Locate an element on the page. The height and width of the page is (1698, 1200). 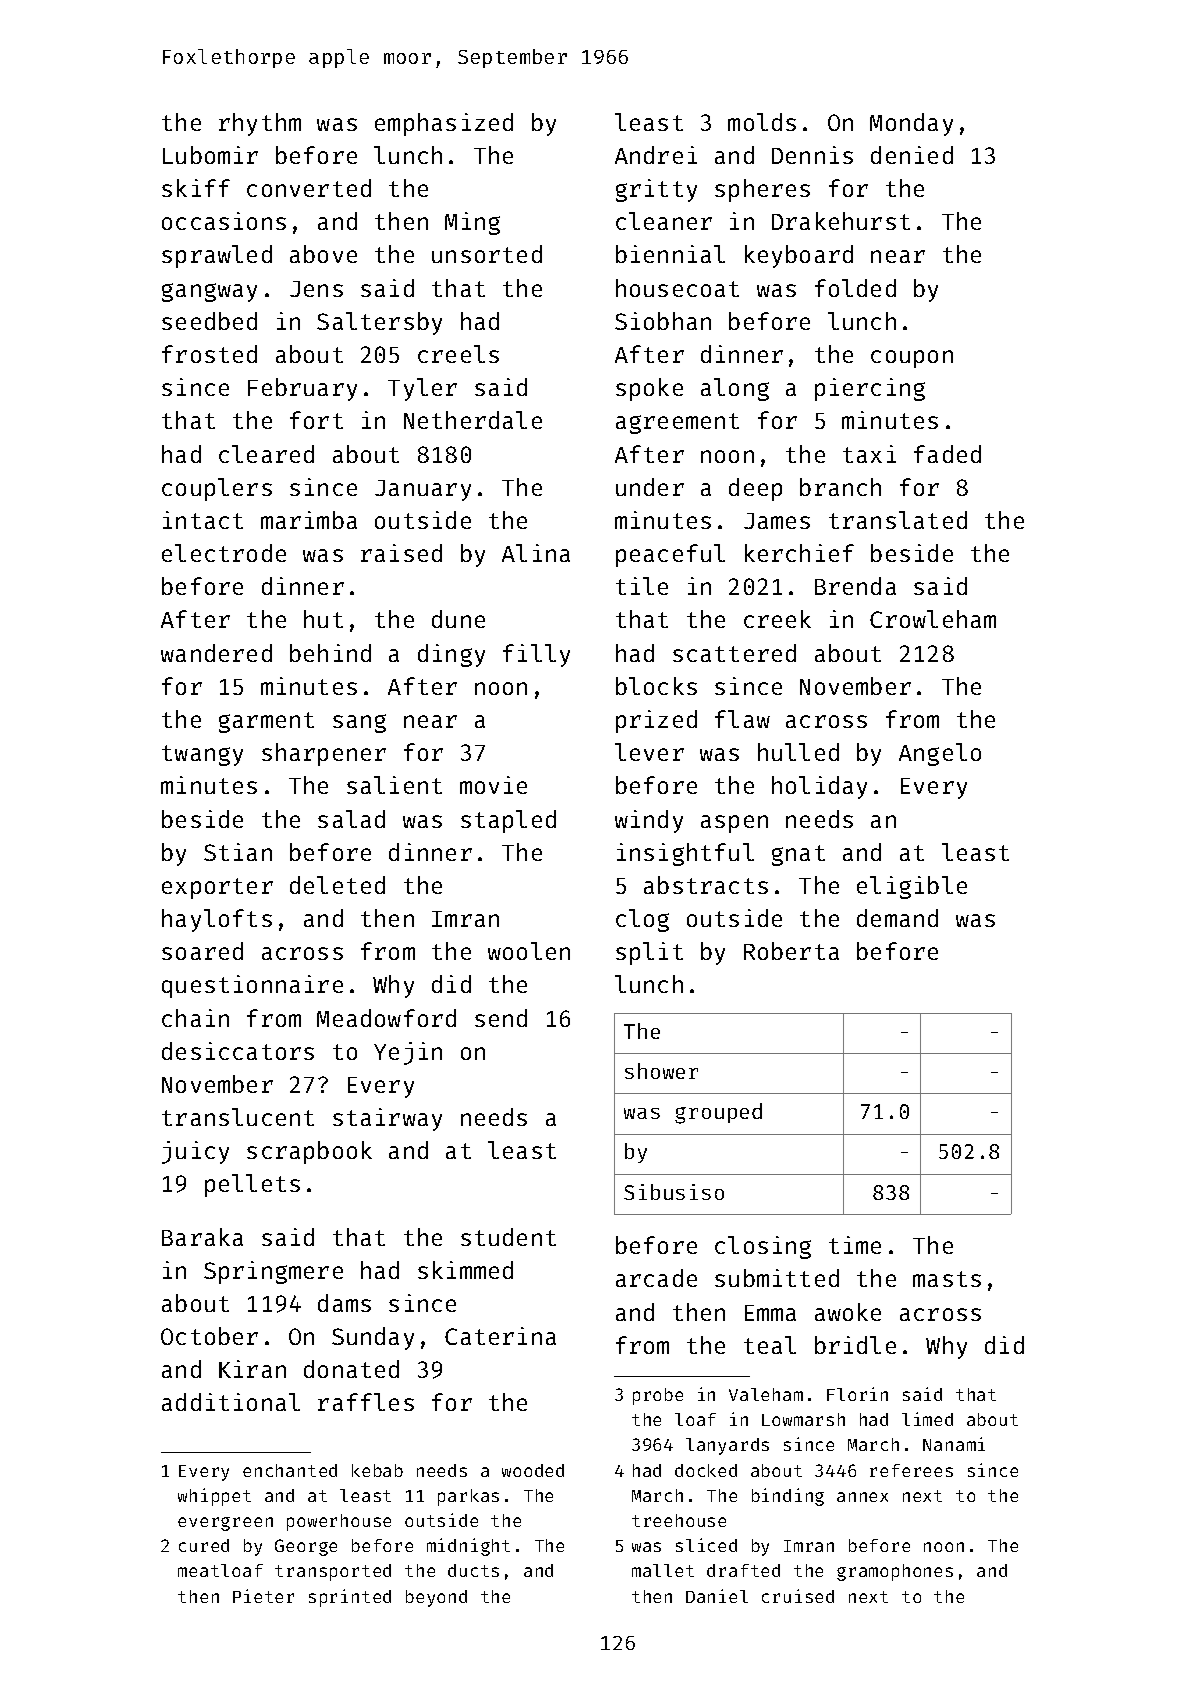
kebab is located at coordinates (377, 1470).
